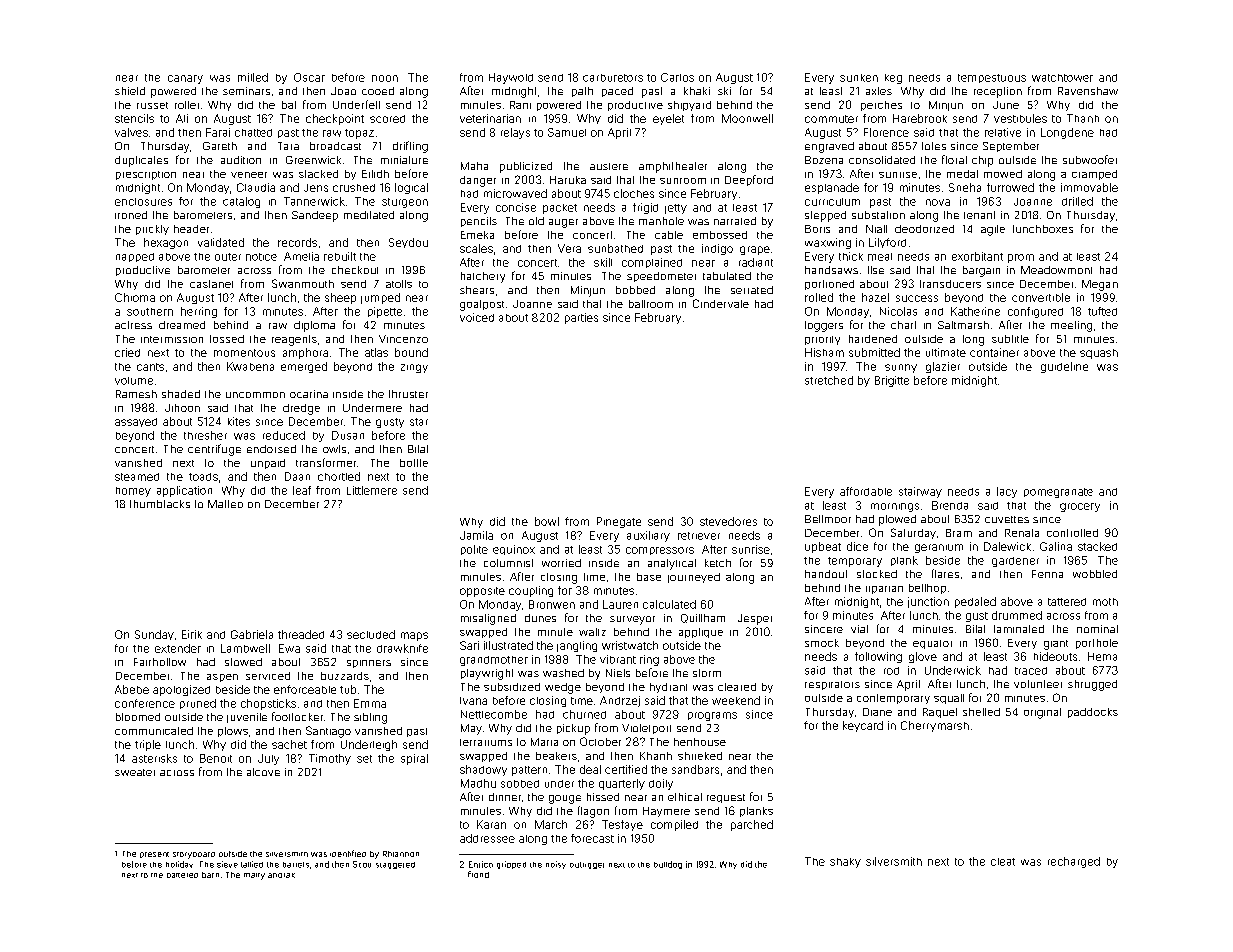 The height and width of the image is (952, 1233). I want to click on homey, so click(133, 492).
